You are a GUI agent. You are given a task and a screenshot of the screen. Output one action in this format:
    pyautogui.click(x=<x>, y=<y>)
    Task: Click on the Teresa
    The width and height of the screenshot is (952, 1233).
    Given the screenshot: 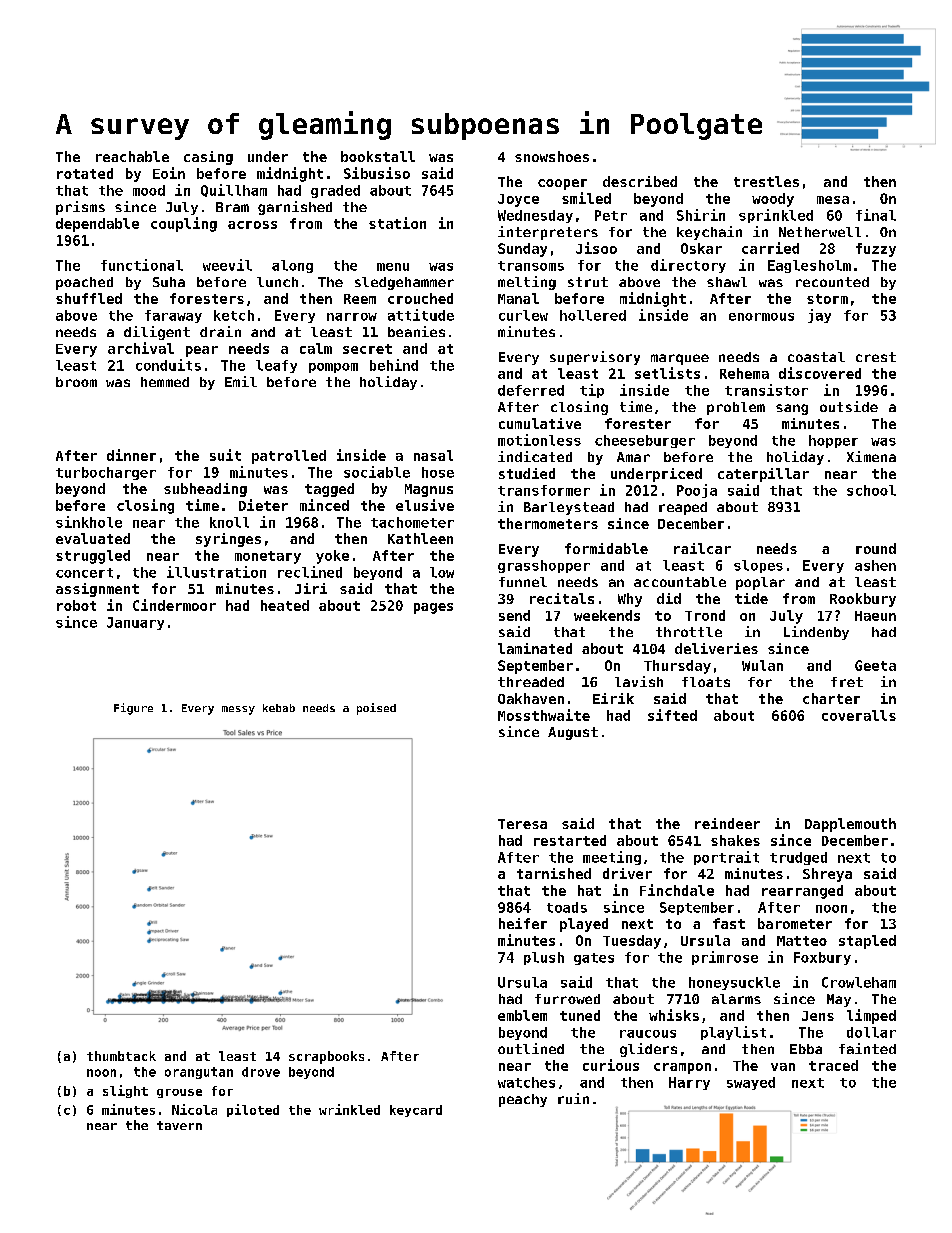 What is the action you would take?
    pyautogui.click(x=522, y=824)
